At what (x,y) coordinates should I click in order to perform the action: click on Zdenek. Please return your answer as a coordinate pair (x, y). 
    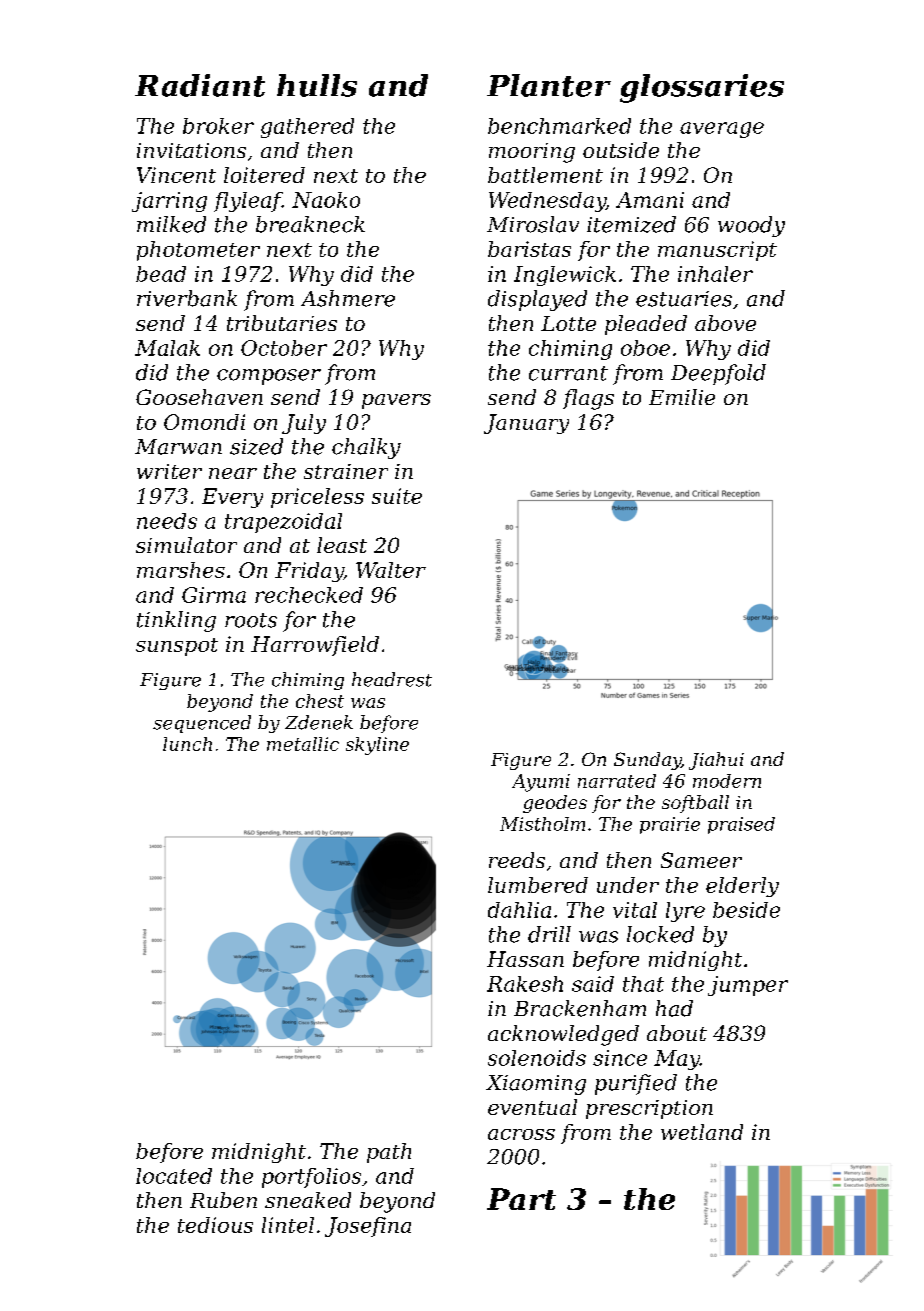
    Looking at the image, I should click on (319, 722).
